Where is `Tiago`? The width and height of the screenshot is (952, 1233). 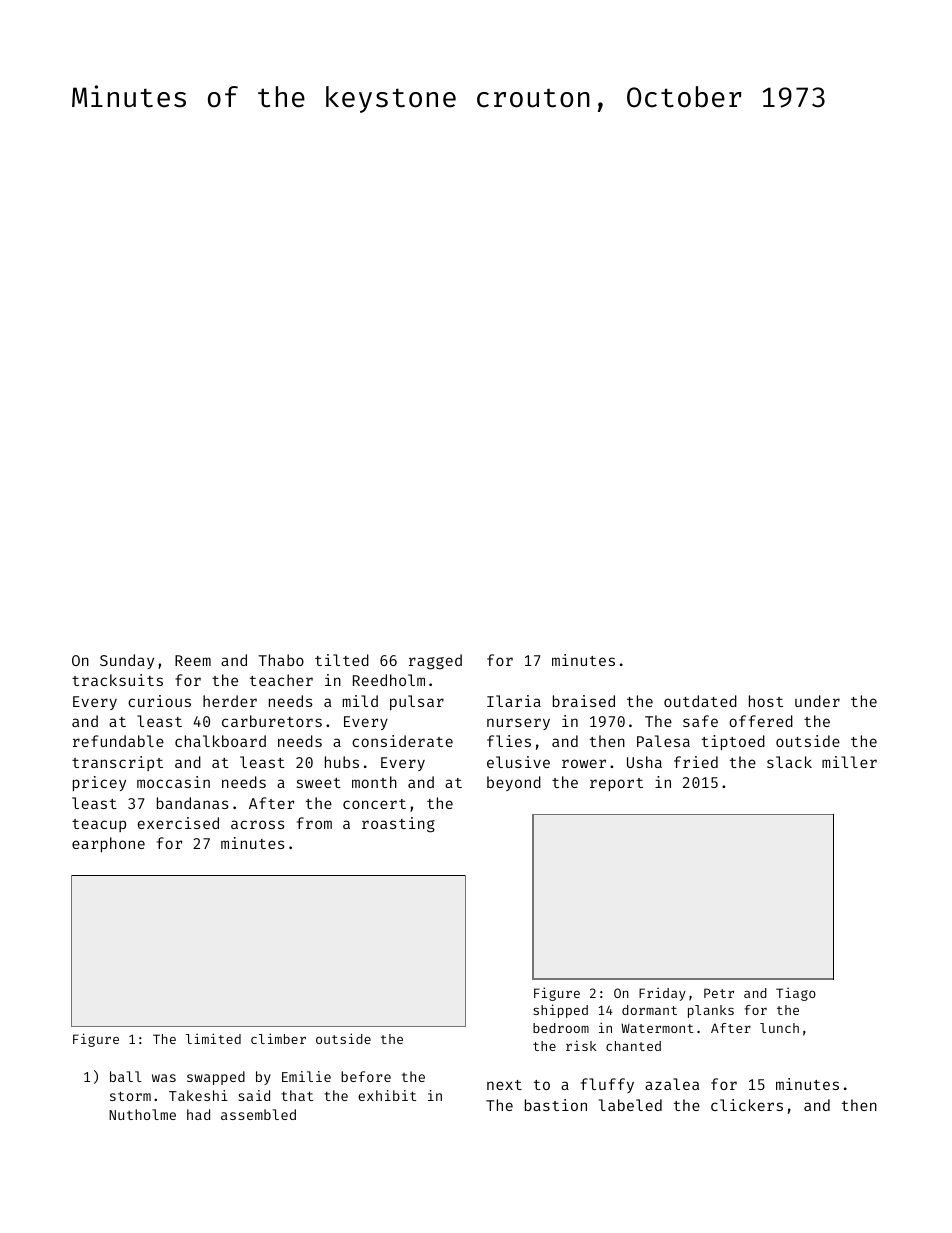
Tiago is located at coordinates (796, 994).
